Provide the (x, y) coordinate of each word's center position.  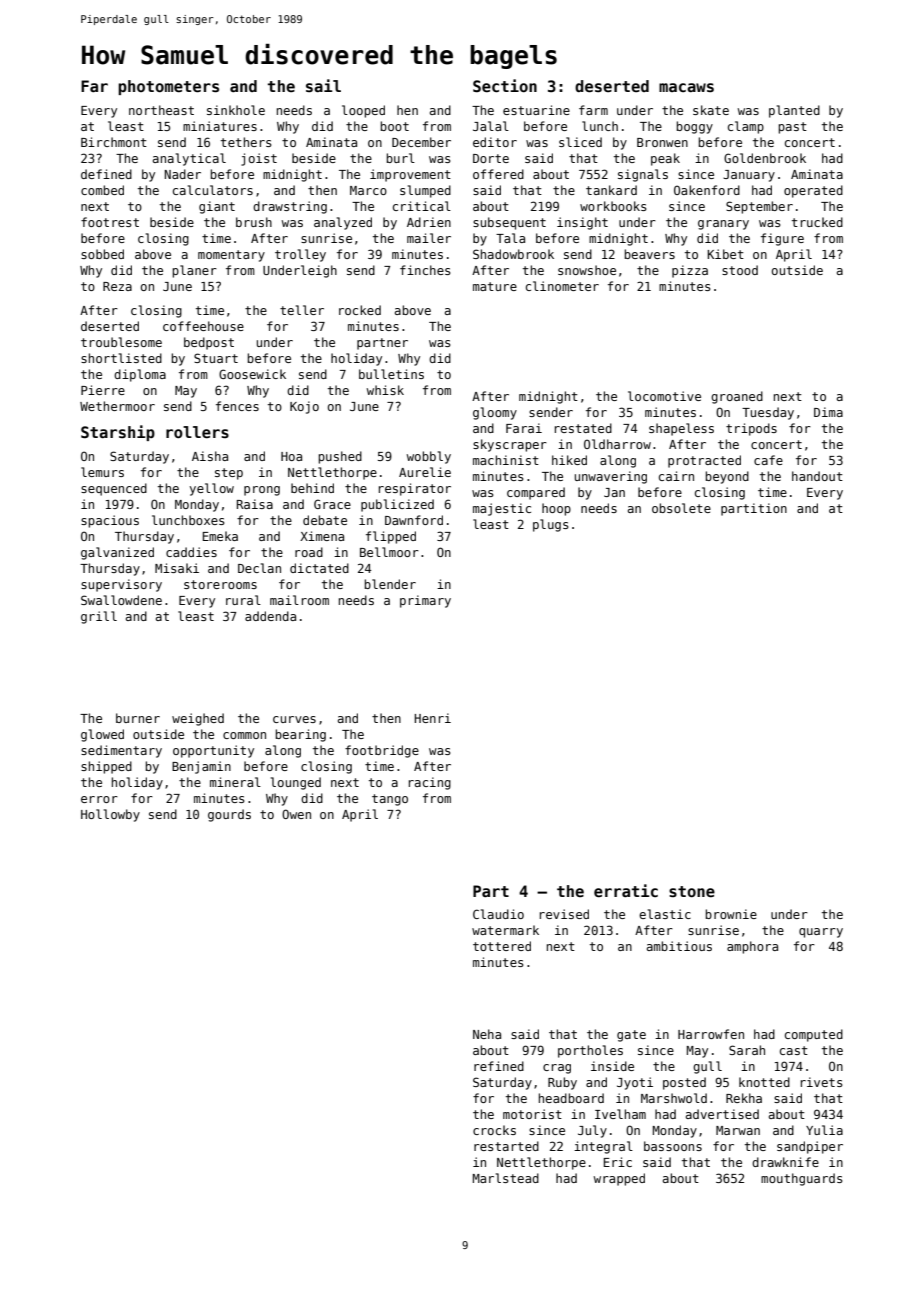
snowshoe (587, 270)
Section (505, 86)
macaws (686, 88)
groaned (737, 397)
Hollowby (110, 815)
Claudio (498, 914)
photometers (168, 87)
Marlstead (506, 1178)
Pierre (103, 390)
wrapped (619, 1179)
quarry (821, 933)
